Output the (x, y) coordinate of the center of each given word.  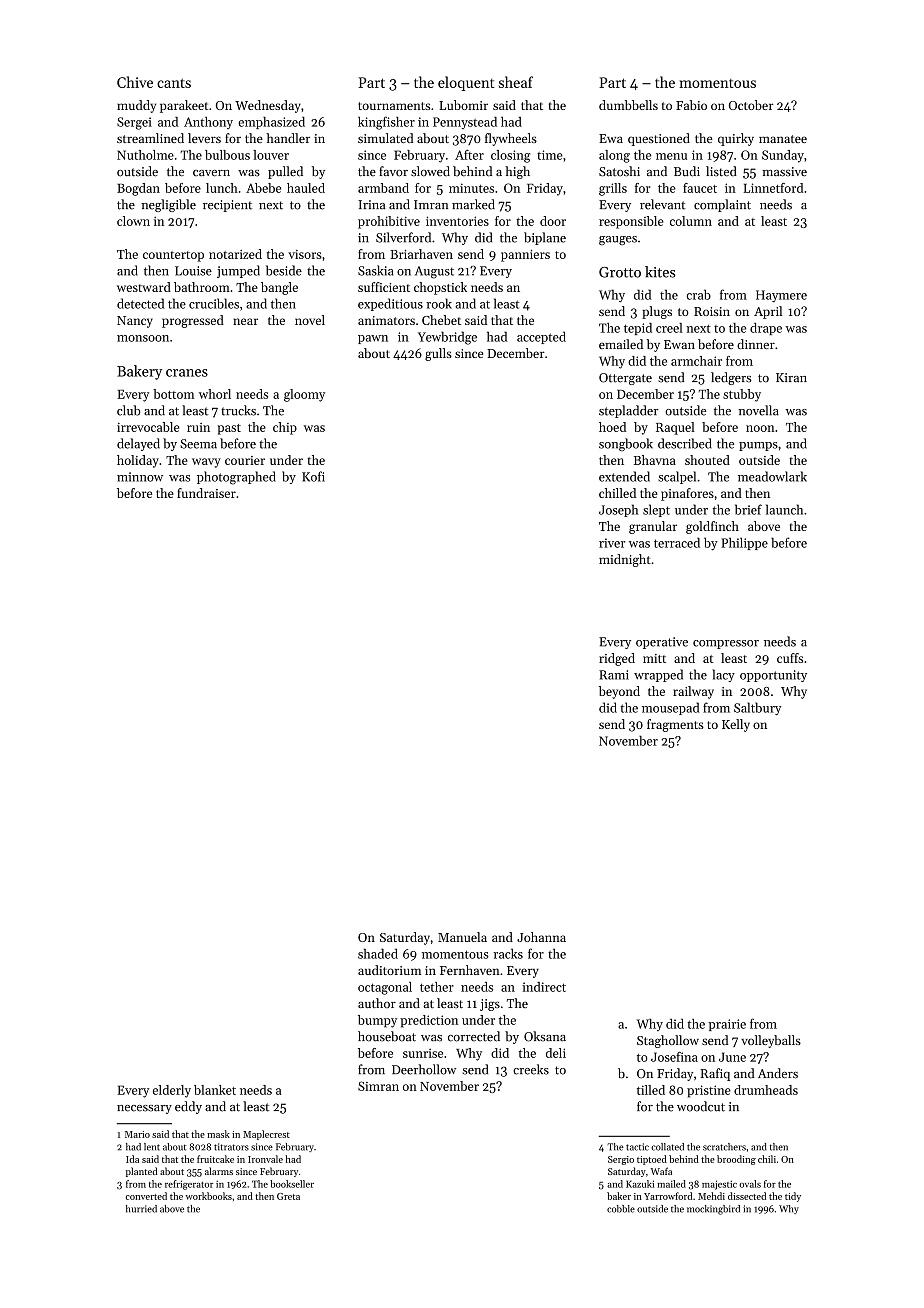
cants (174, 83)
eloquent (466, 83)
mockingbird (713, 1210)
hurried (141, 1209)
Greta (288, 1196)
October (751, 105)
